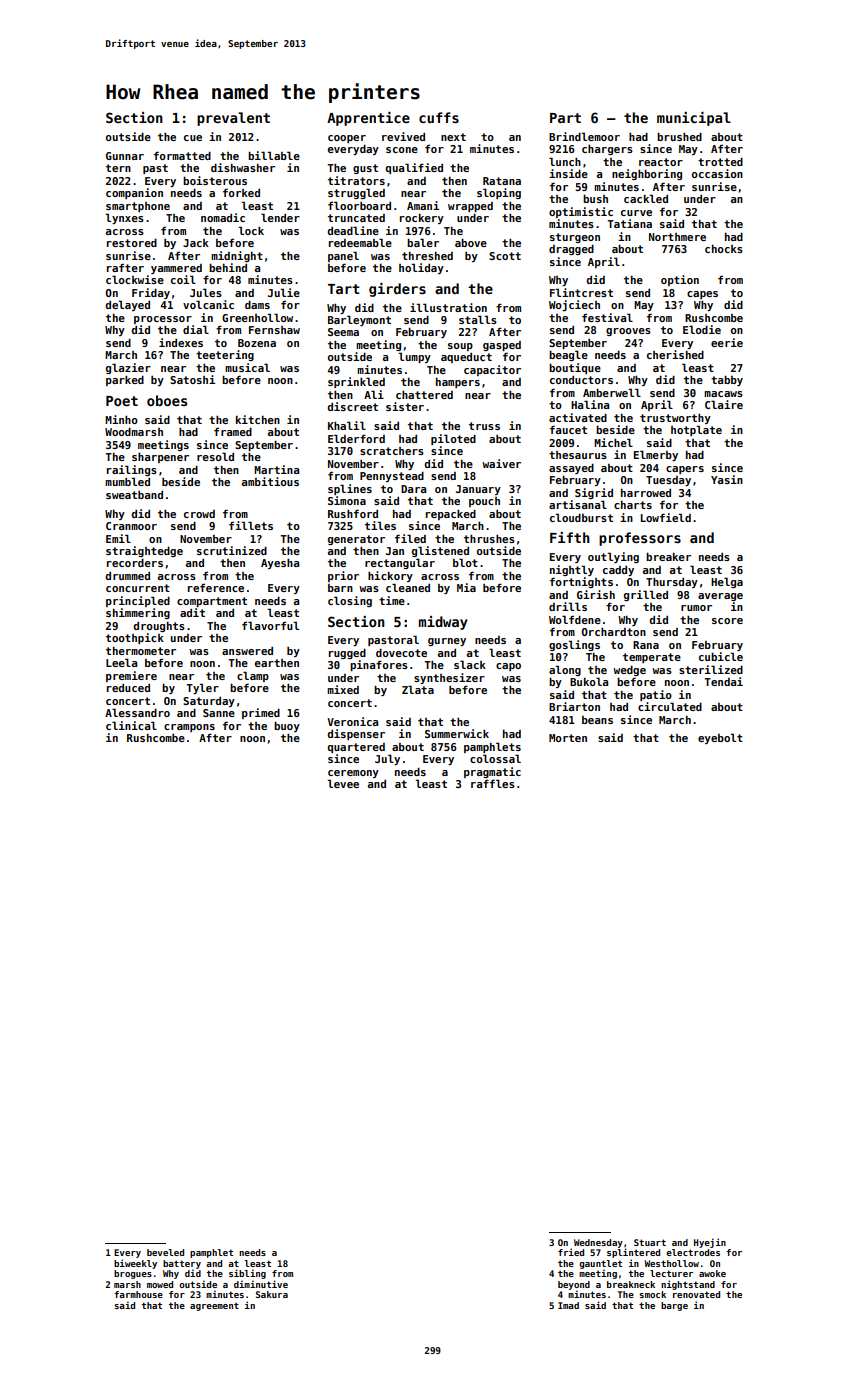 This screenshot has width=849, height=1400. I want to click on Khalil, so click(347, 425).
